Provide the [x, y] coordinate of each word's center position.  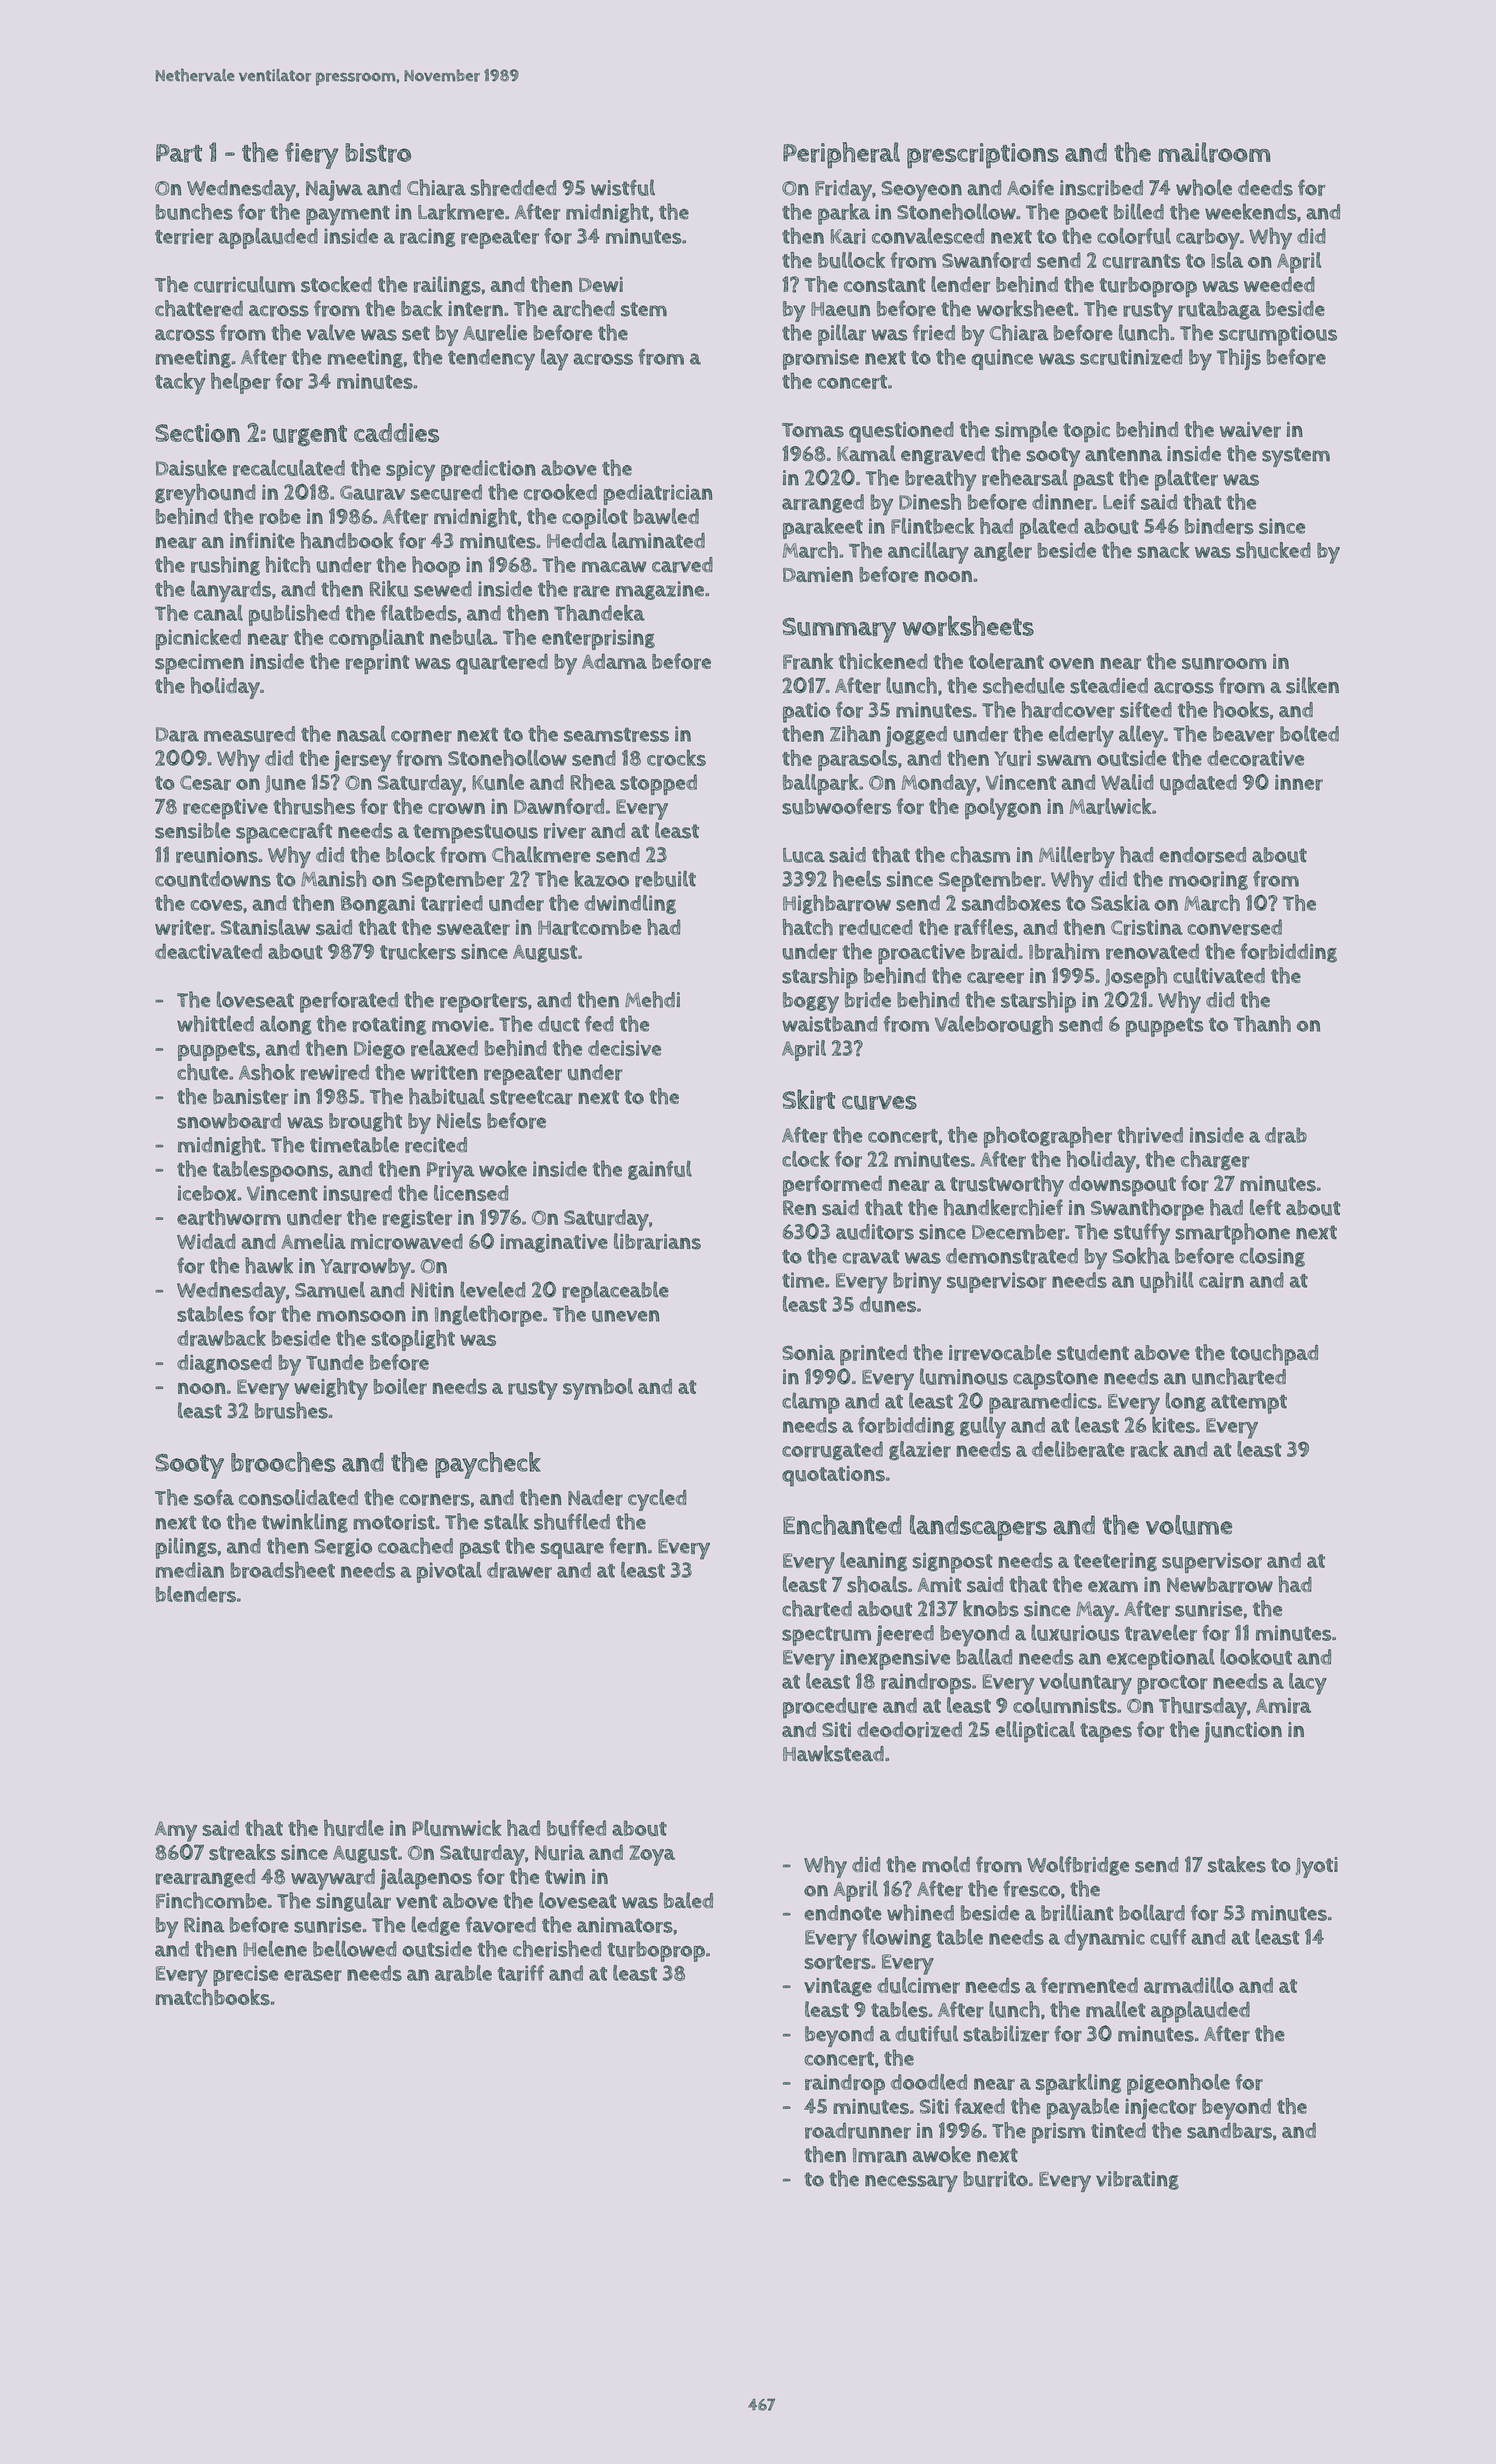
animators [625, 1925]
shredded [513, 187]
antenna [1123, 454]
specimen [199, 664]
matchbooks [213, 1997]
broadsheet [282, 1570]
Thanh [1262, 1023]
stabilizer [1006, 2033]
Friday [843, 190]
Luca [804, 855]
